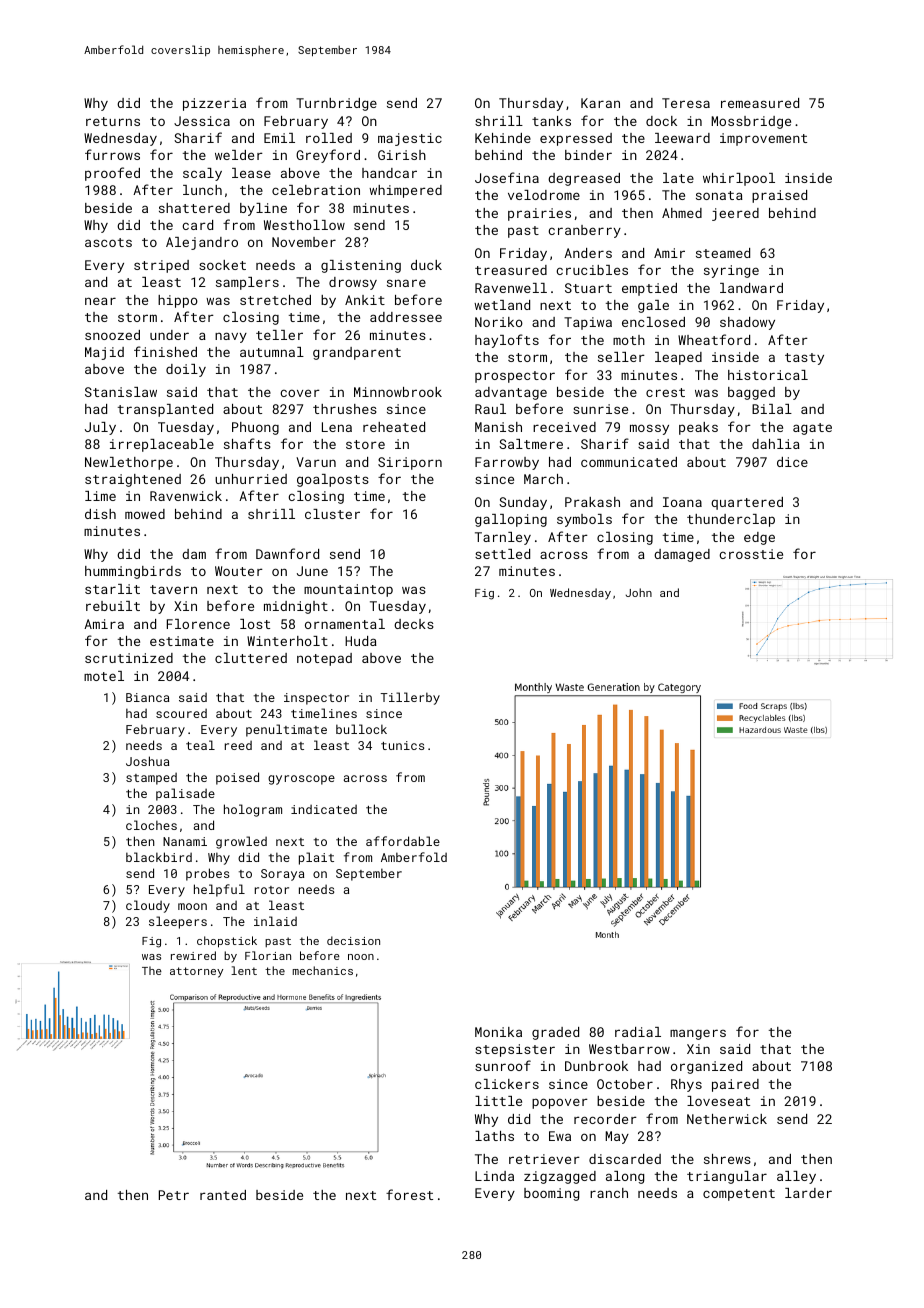  Describe the element at coordinates (244, 970) in the page. I see `lent` at that location.
